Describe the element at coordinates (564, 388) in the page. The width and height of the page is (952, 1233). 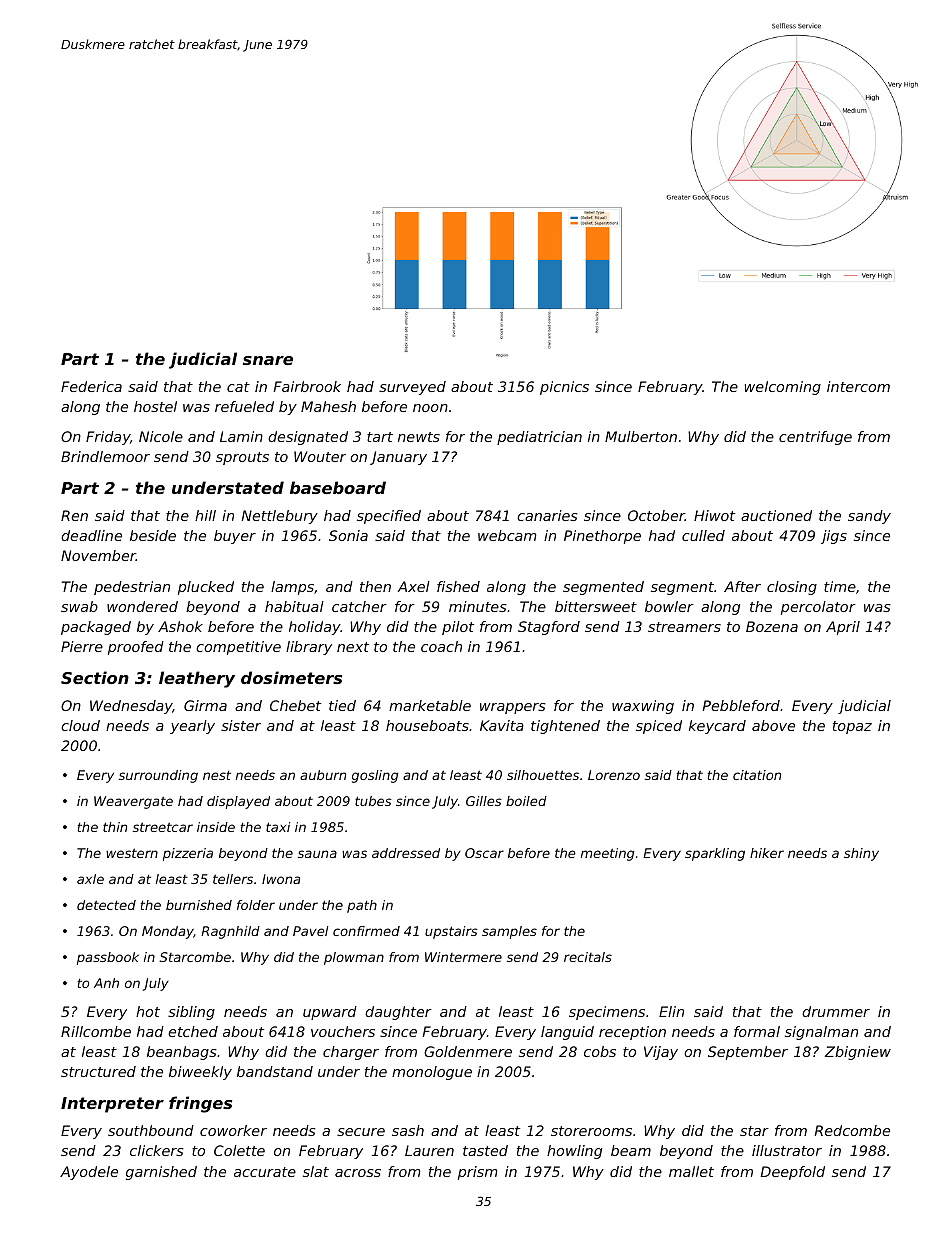
I see `picnics` at that location.
